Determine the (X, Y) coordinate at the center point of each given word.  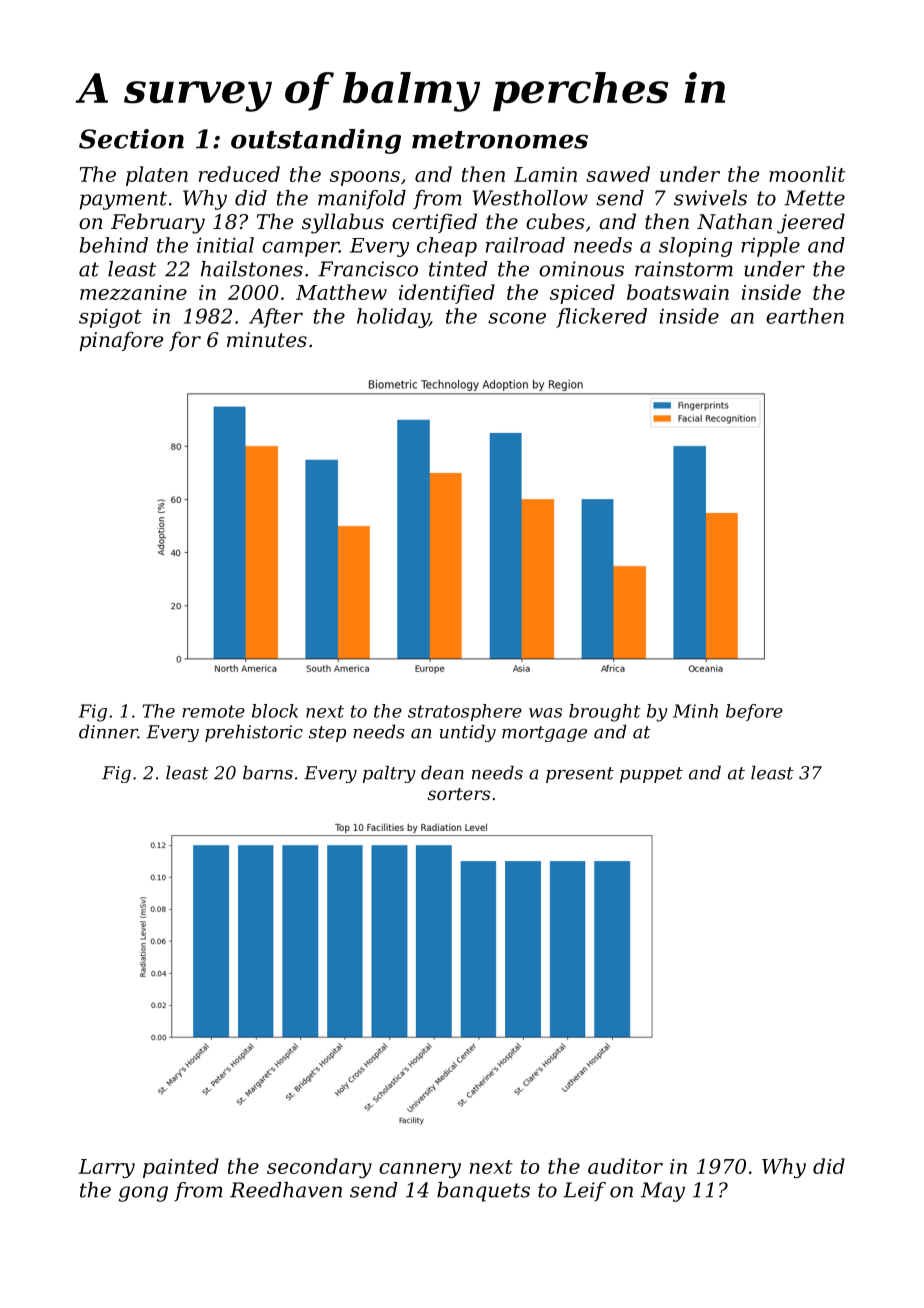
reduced (239, 174)
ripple (770, 247)
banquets (483, 1192)
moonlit (807, 174)
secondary (319, 1168)
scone (517, 318)
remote (213, 711)
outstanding (316, 141)
